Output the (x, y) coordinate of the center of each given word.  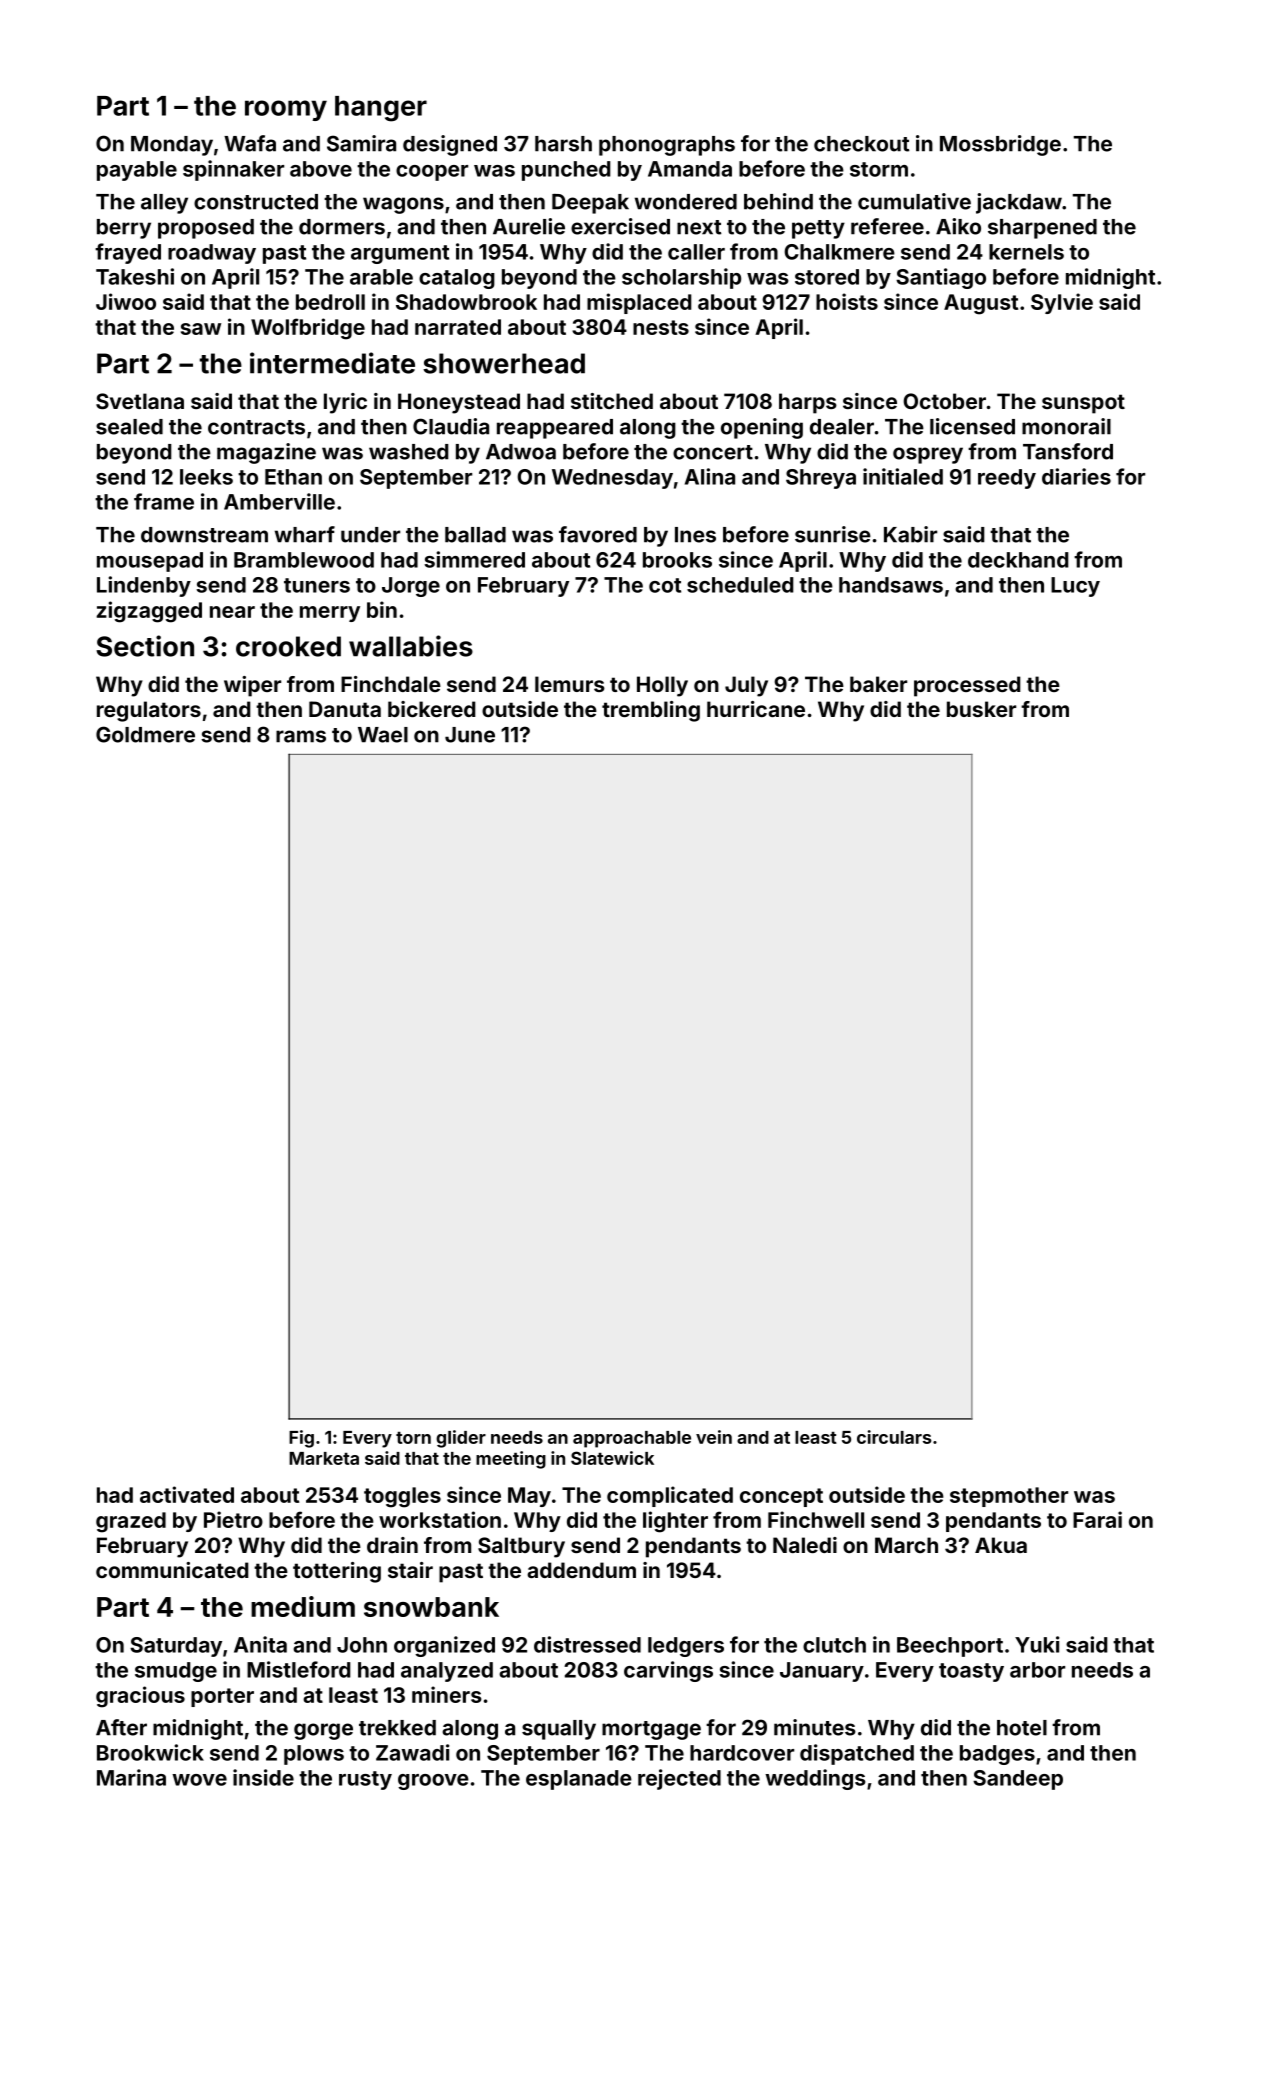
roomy (286, 110)
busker (981, 709)
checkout (861, 144)
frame (164, 501)
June (470, 735)
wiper (252, 686)
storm (879, 169)
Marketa (324, 1458)
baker (878, 684)
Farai (1097, 1519)
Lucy (1075, 587)
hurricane (756, 709)
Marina (131, 1777)
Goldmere (145, 734)
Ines (695, 535)
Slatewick (612, 1458)
